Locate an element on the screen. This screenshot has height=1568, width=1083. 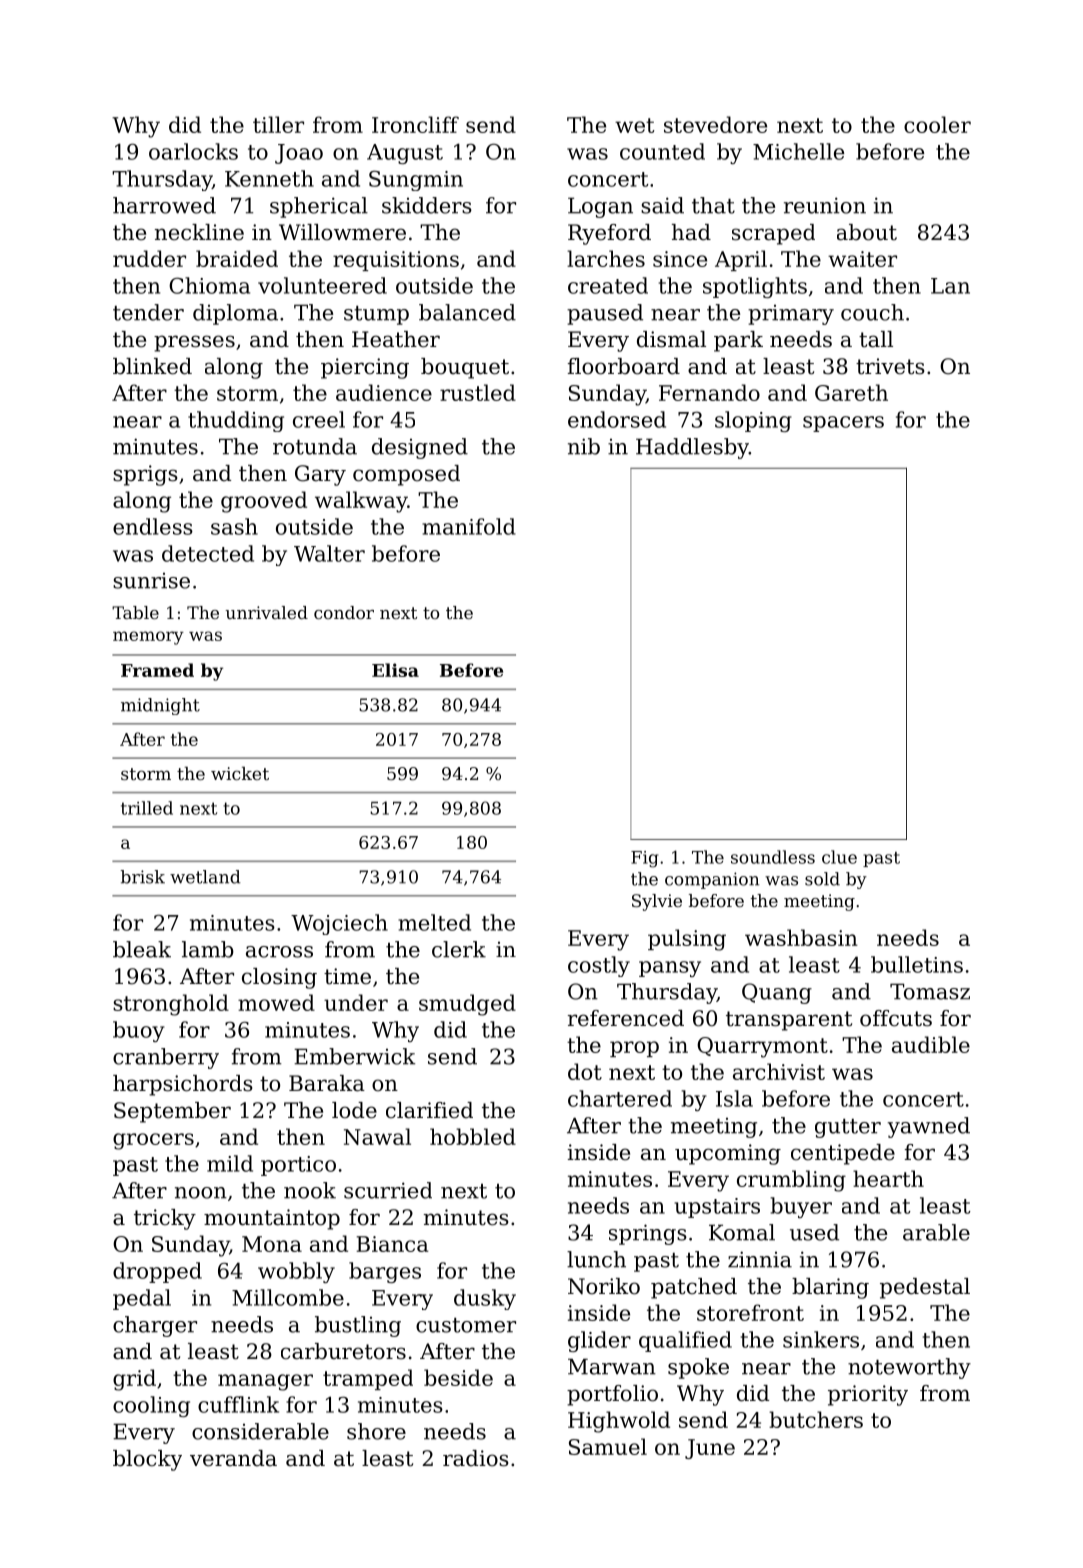
veranda is located at coordinates (233, 1458).
